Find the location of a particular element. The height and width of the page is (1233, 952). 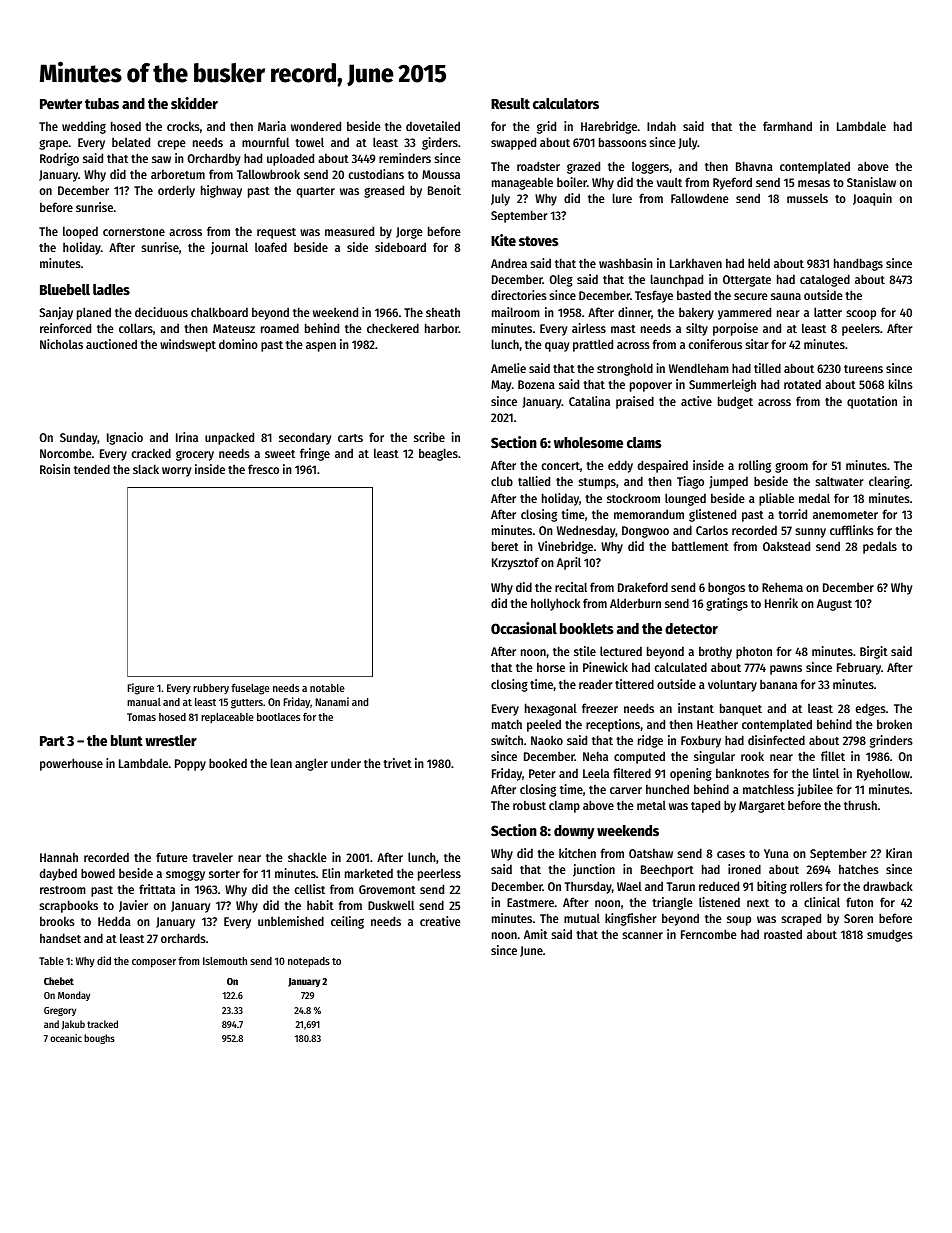

hatches is located at coordinates (859, 869).
